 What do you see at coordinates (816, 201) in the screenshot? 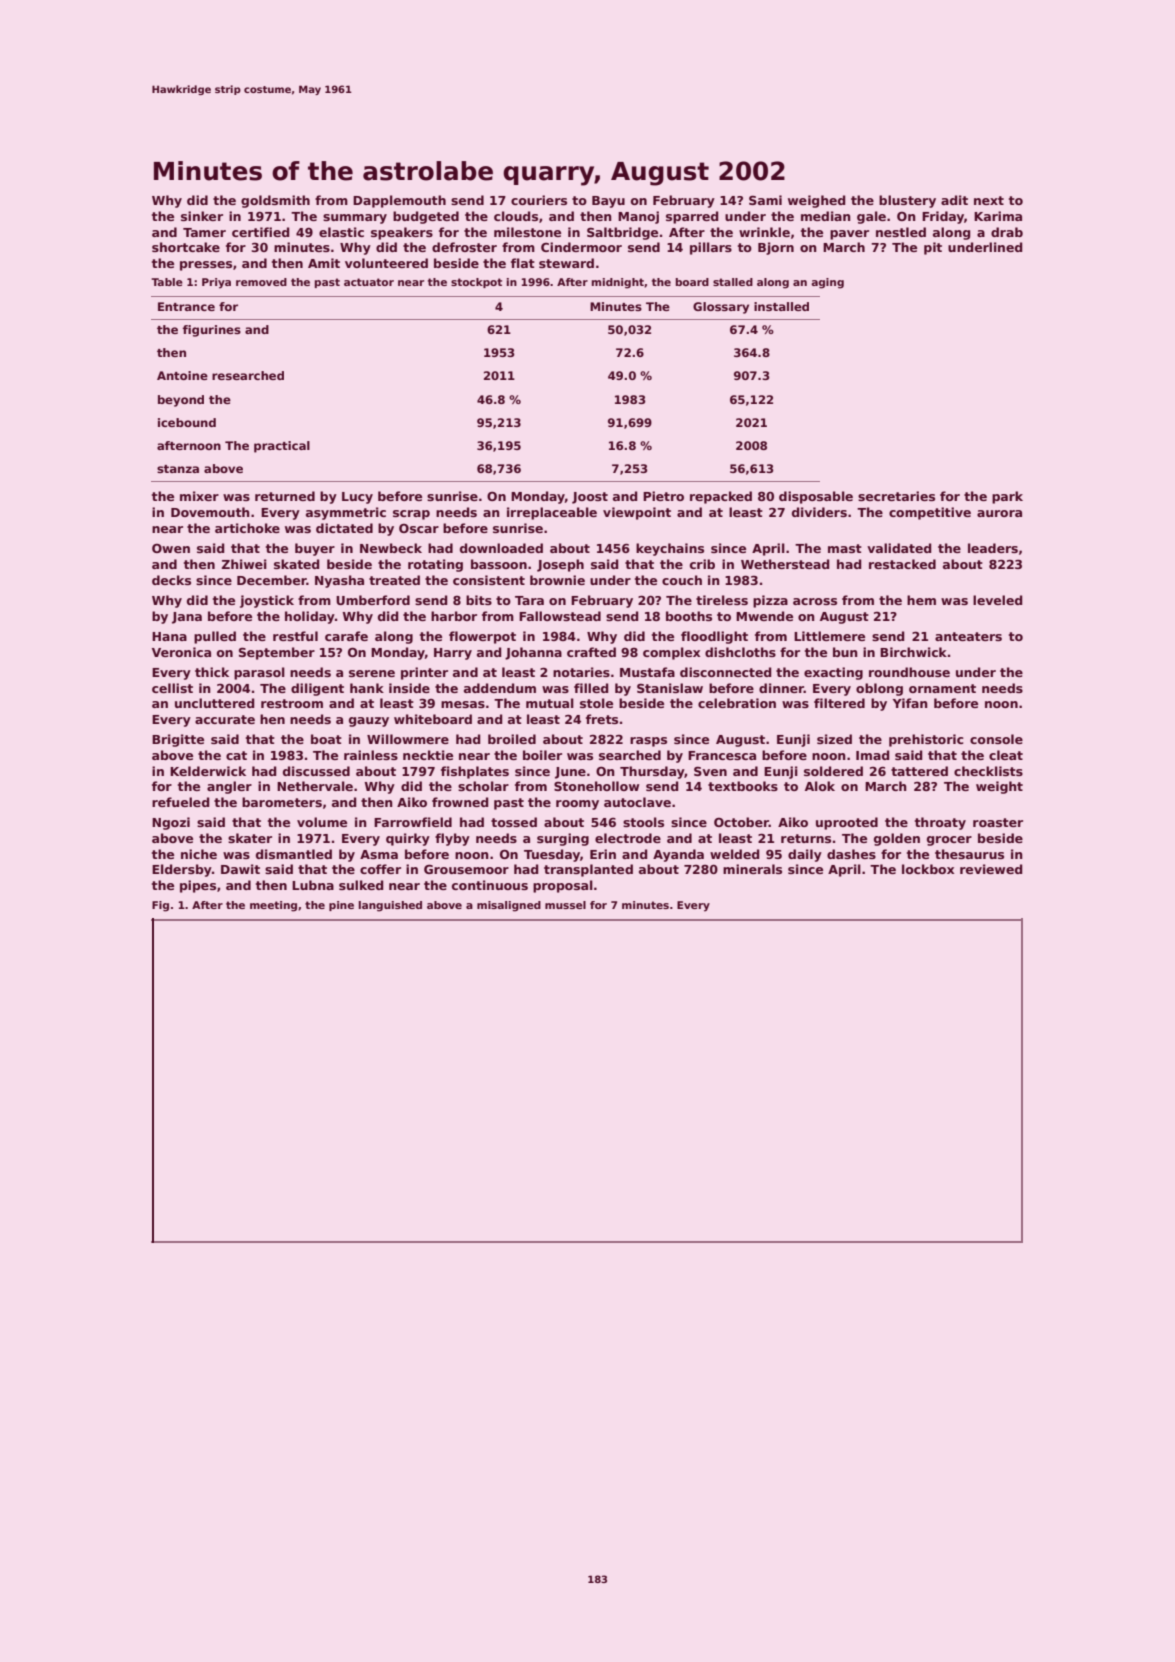
I see `weighed` at bounding box center [816, 201].
